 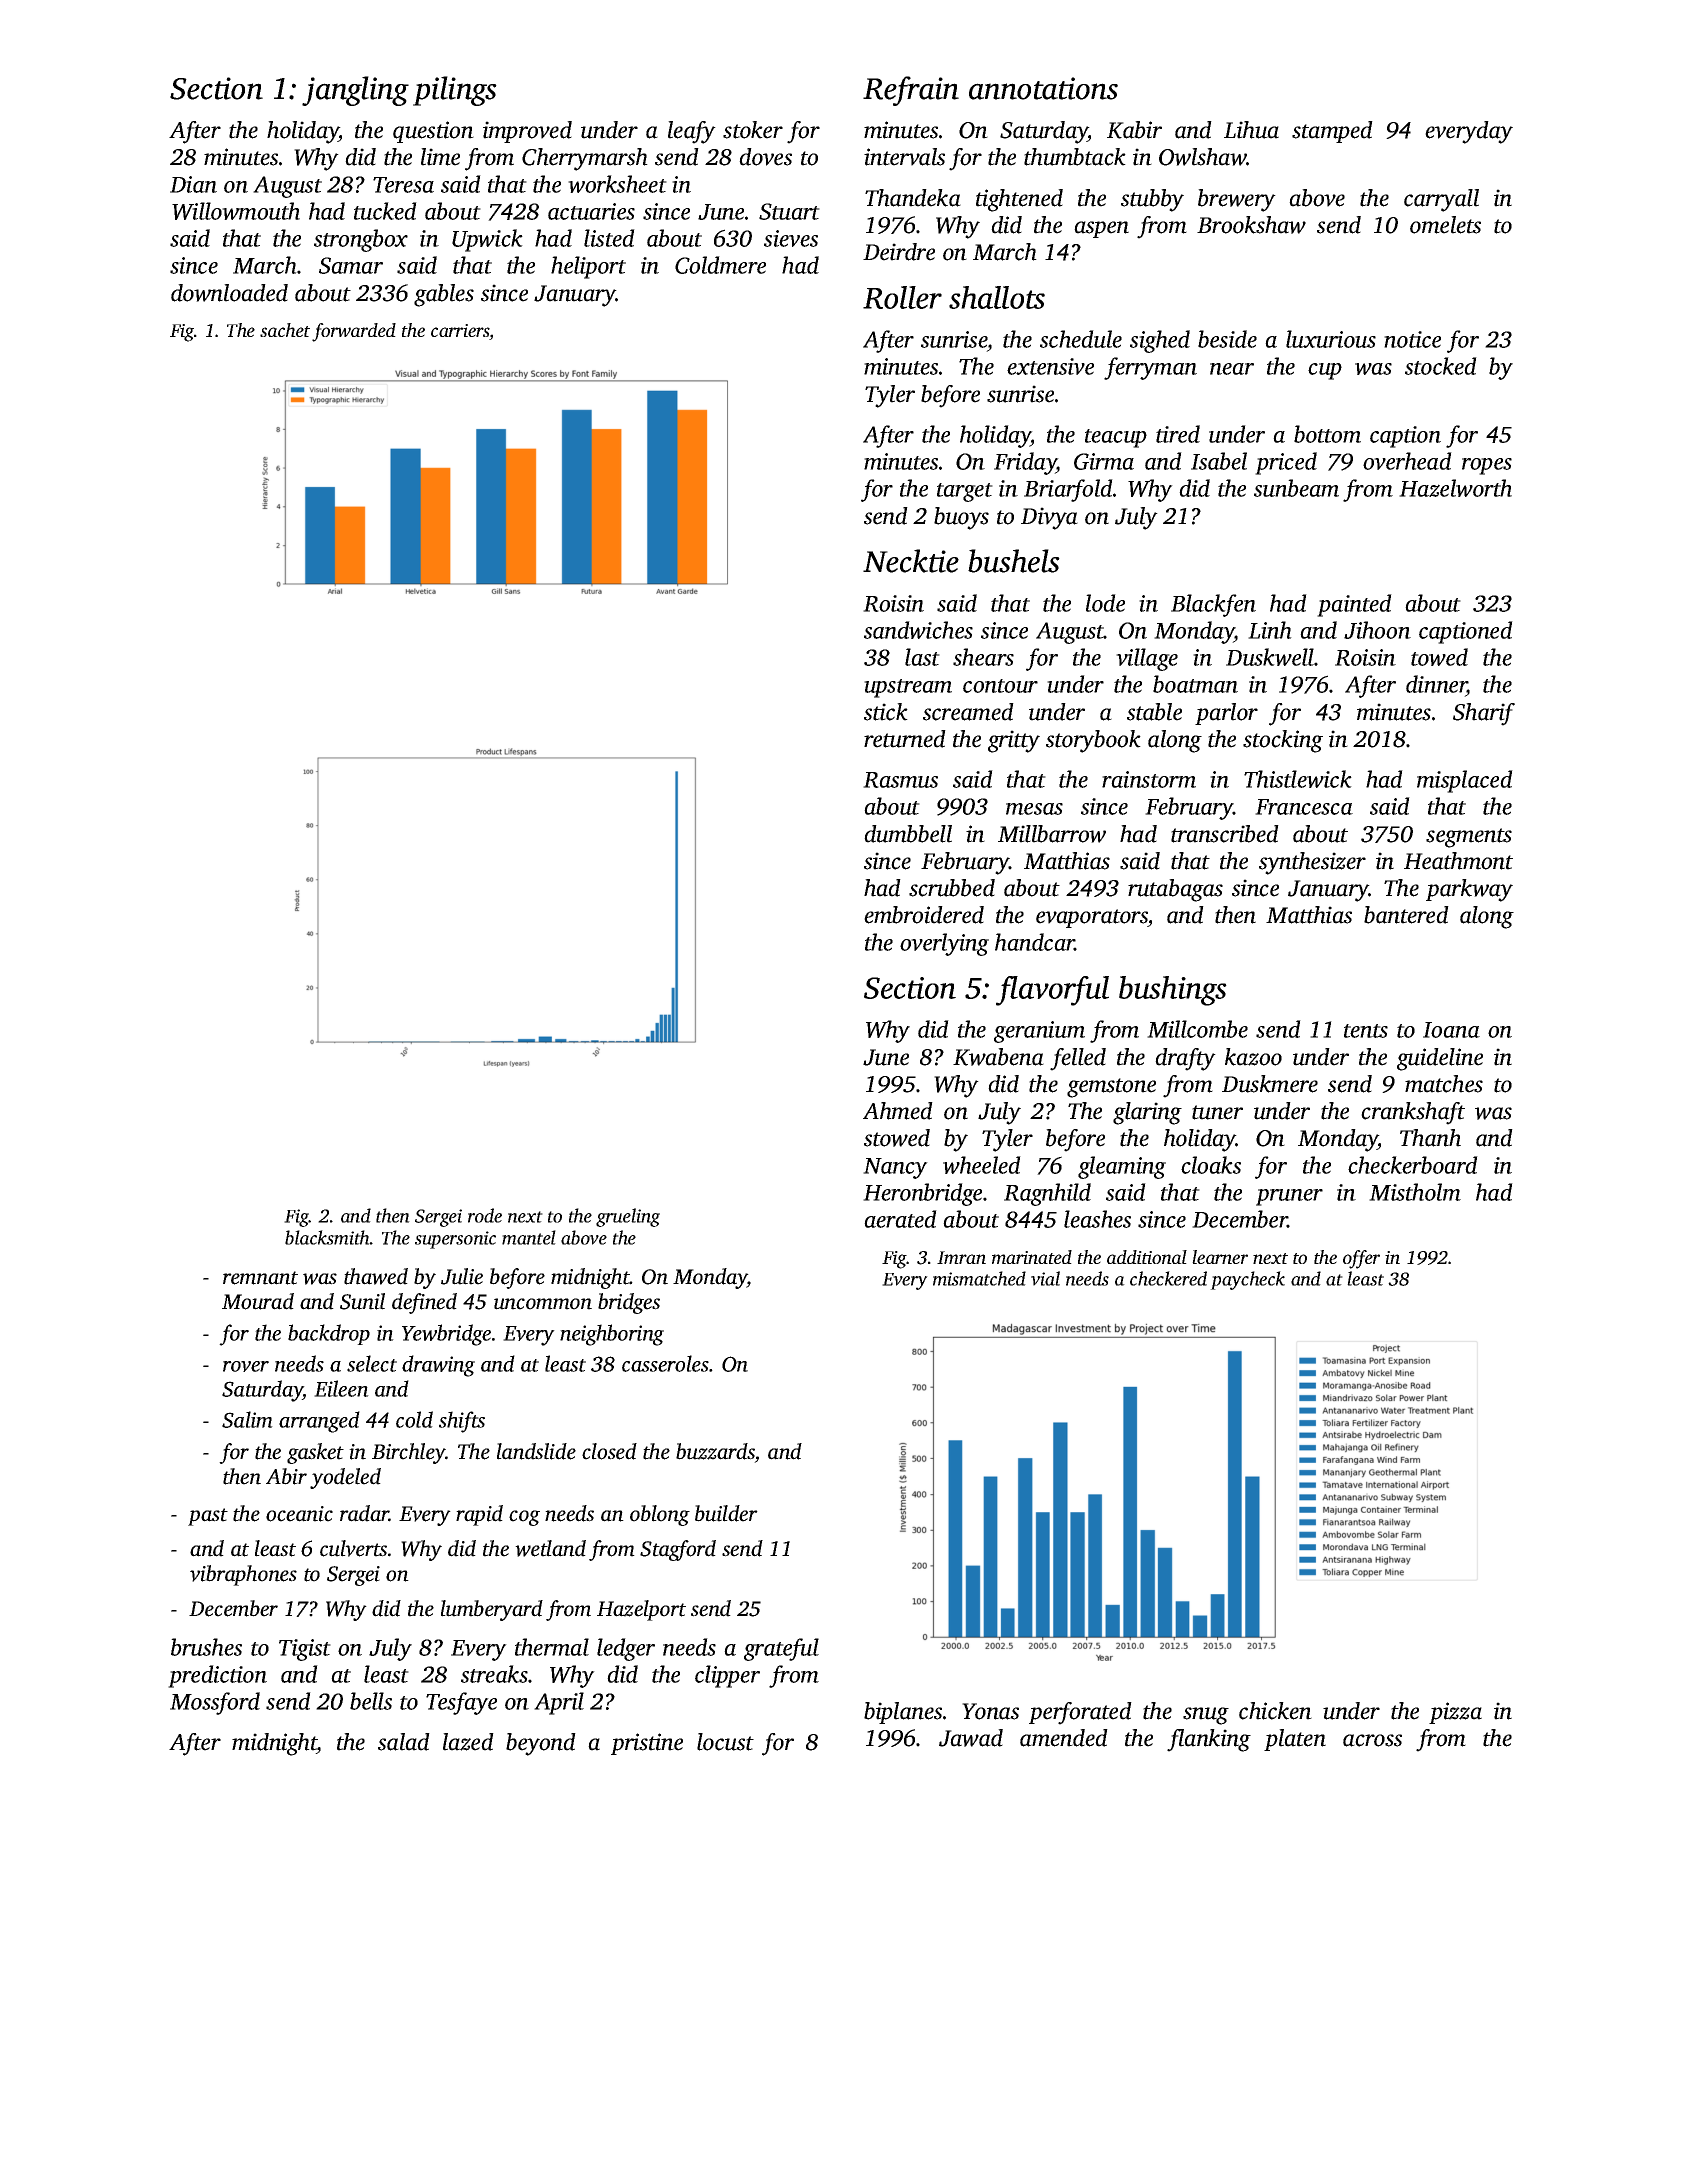 I want to click on Lihua, so click(x=1251, y=130).
